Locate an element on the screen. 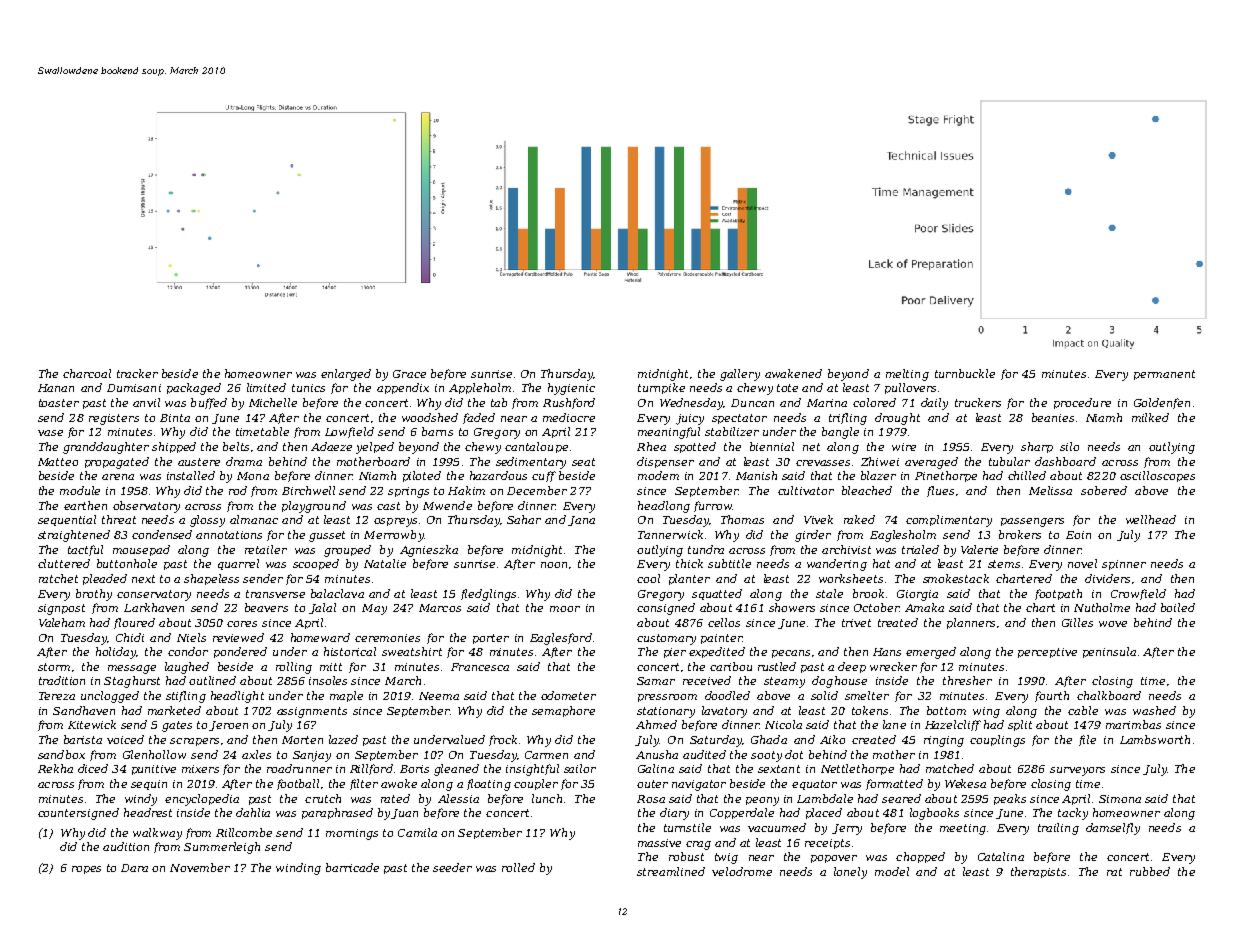 Image resolution: width=1233 pixels, height=952 pixels. velodrome is located at coordinates (742, 871).
